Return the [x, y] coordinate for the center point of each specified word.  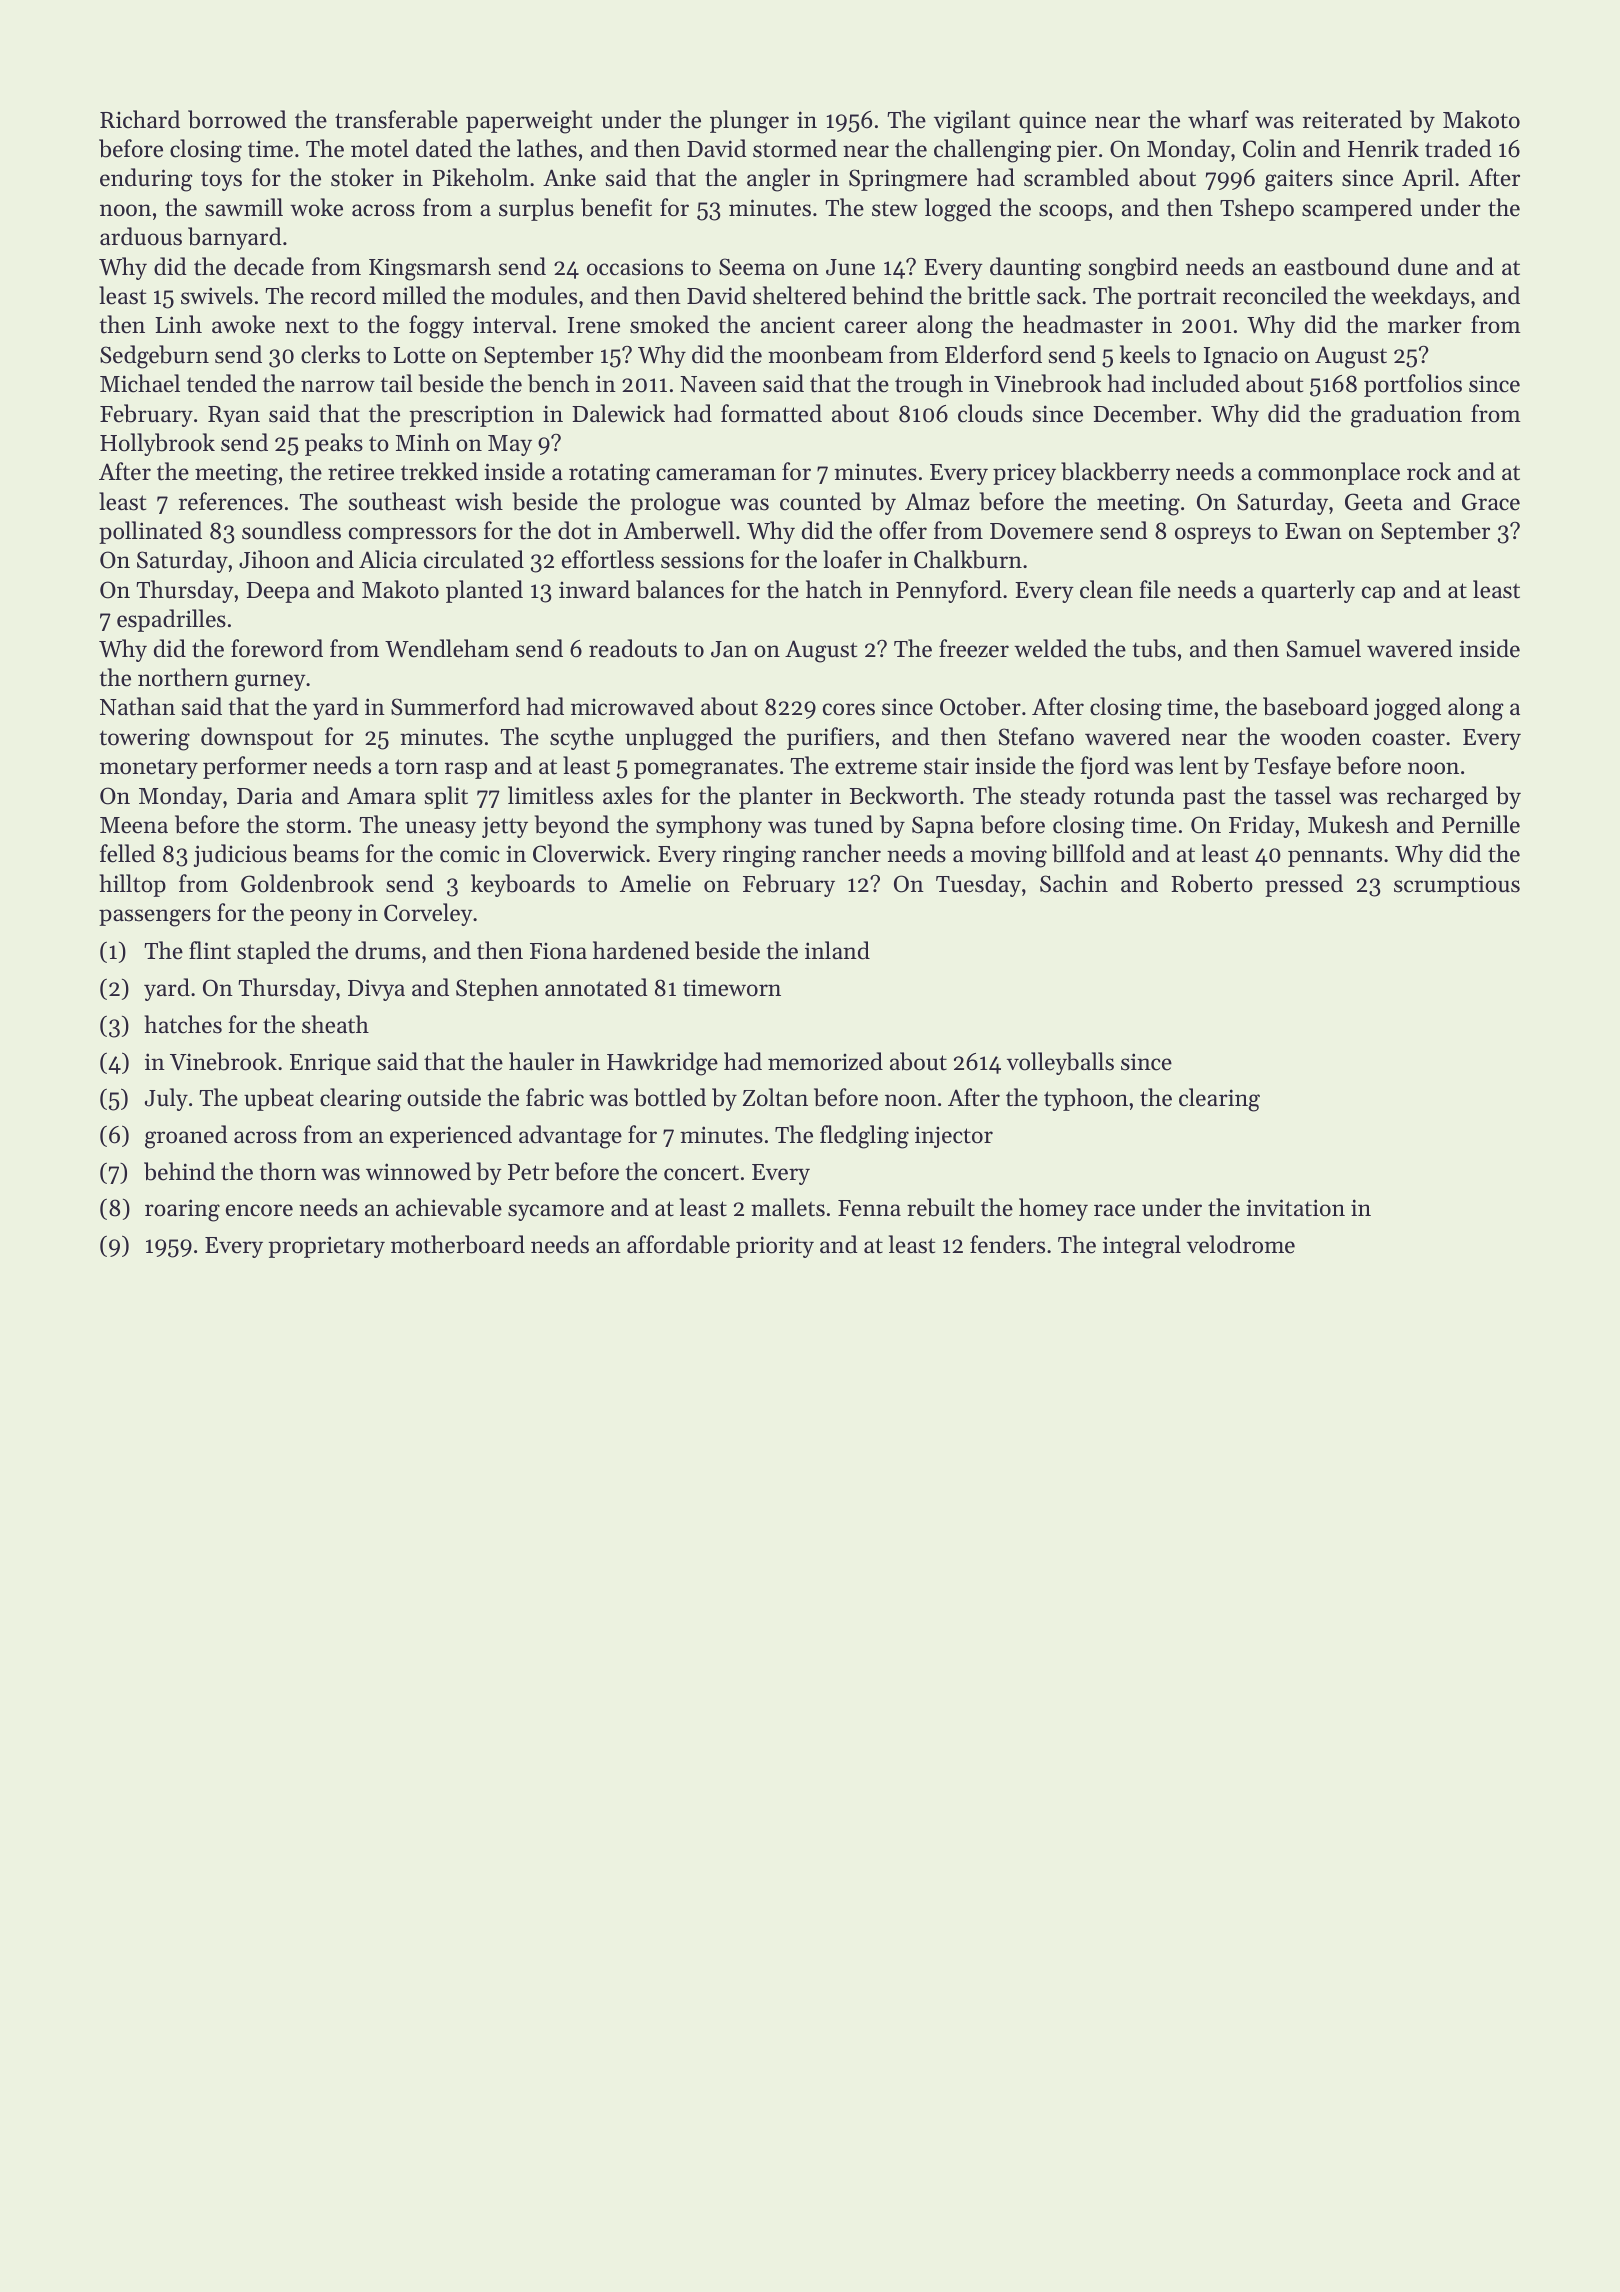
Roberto [1212, 883]
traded [1458, 148]
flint [210, 950]
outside [444, 1097]
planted [484, 591]
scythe [582, 738]
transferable [396, 119]
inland [837, 950]
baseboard [1316, 706]
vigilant [972, 122]
